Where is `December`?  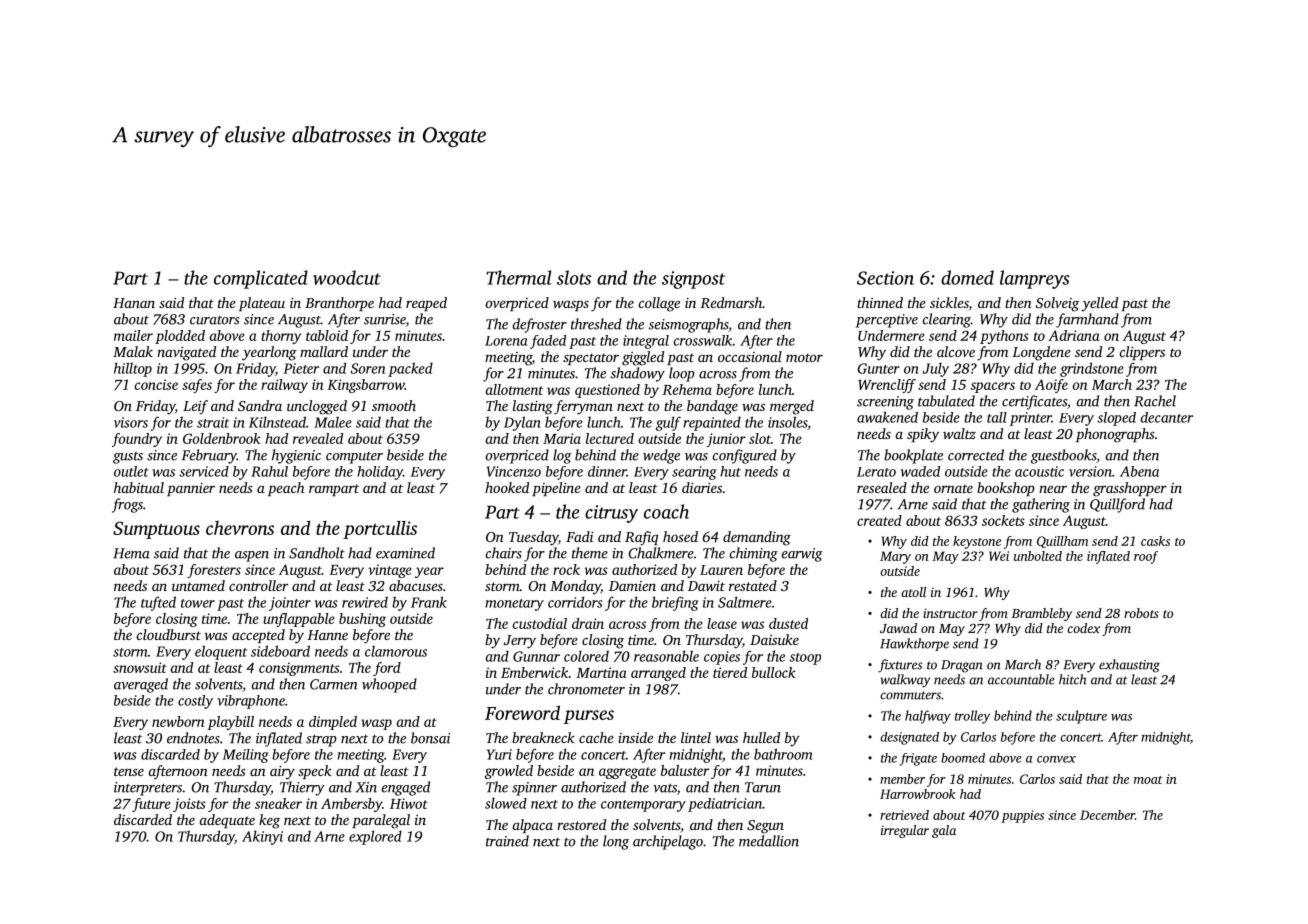 December is located at coordinates (1107, 815).
